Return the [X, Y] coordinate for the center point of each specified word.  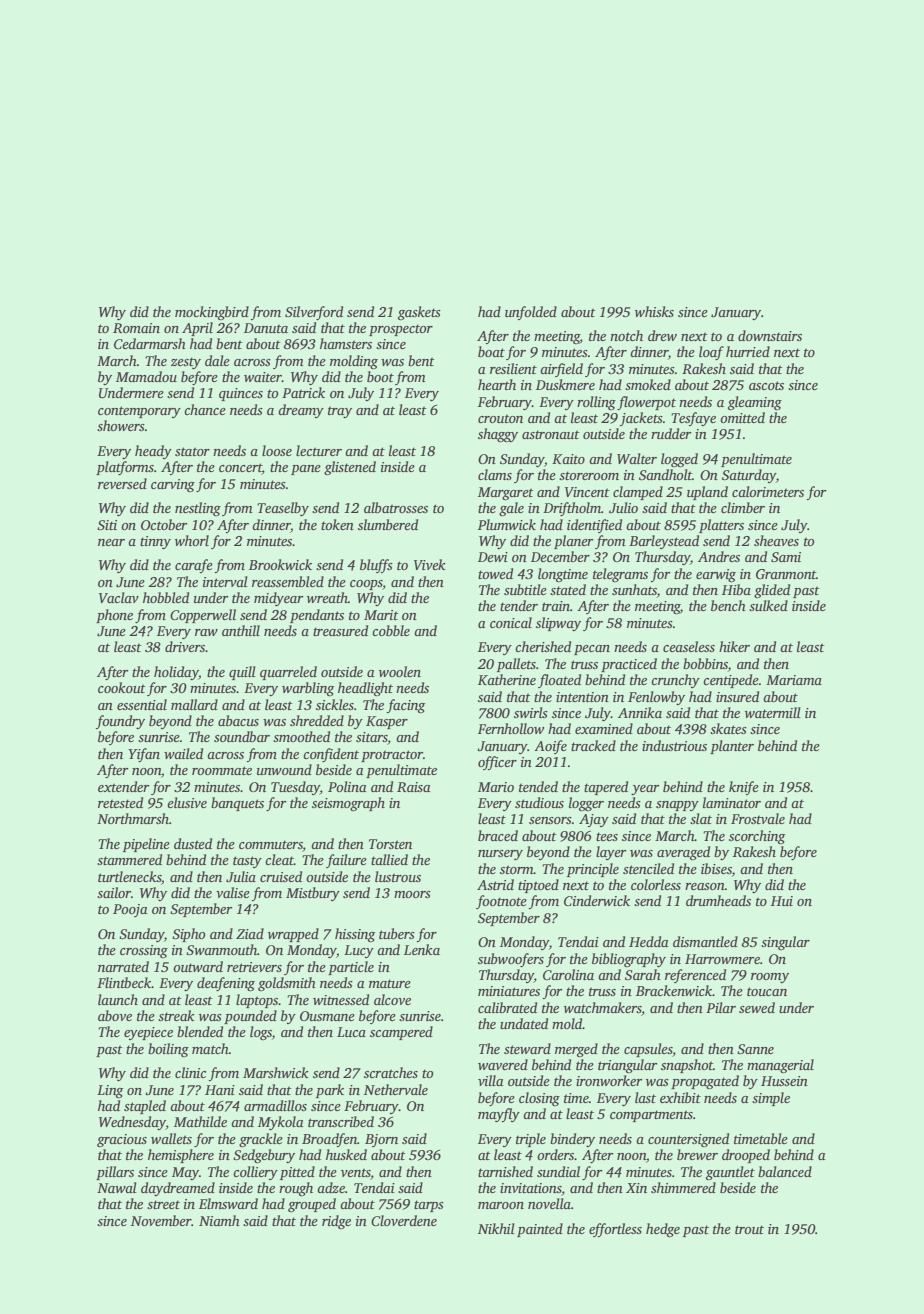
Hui [782, 901]
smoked [648, 384]
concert [240, 469]
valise [233, 892]
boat [491, 351]
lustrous [398, 876]
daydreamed [178, 1189]
